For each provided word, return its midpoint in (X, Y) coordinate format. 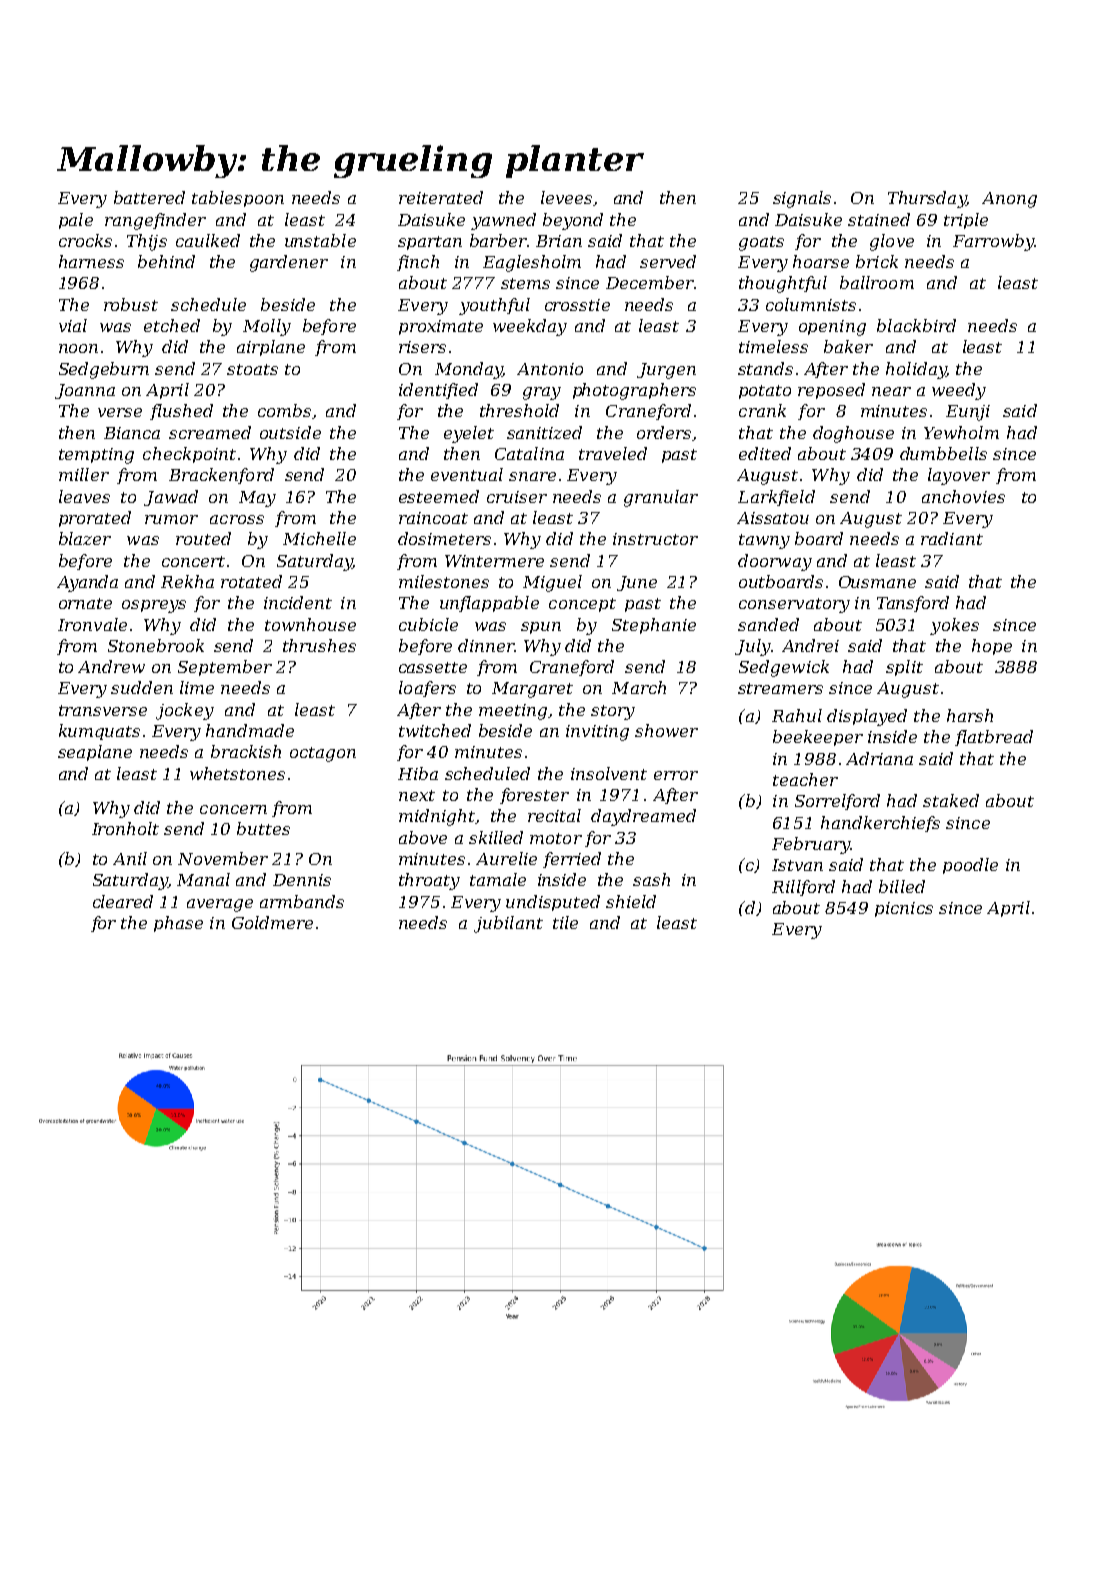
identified (438, 391)
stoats (252, 369)
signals (802, 199)
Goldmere (272, 922)
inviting (597, 733)
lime (197, 687)
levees (566, 197)
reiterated (441, 197)
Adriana (879, 758)
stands (765, 368)
